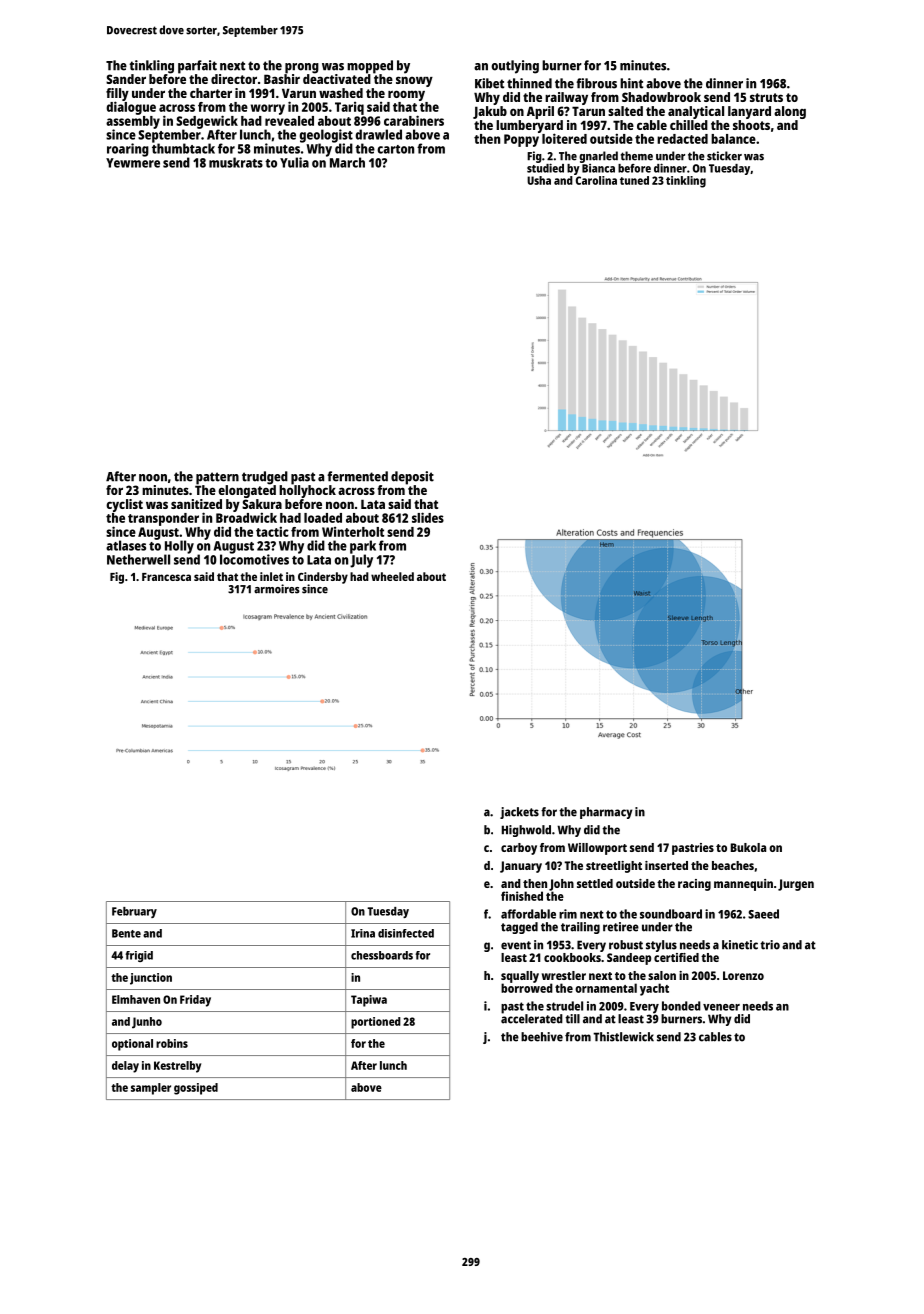 This screenshot has height=1314, width=924. Describe the element at coordinates (519, 849) in the screenshot. I see `carboy` at that location.
